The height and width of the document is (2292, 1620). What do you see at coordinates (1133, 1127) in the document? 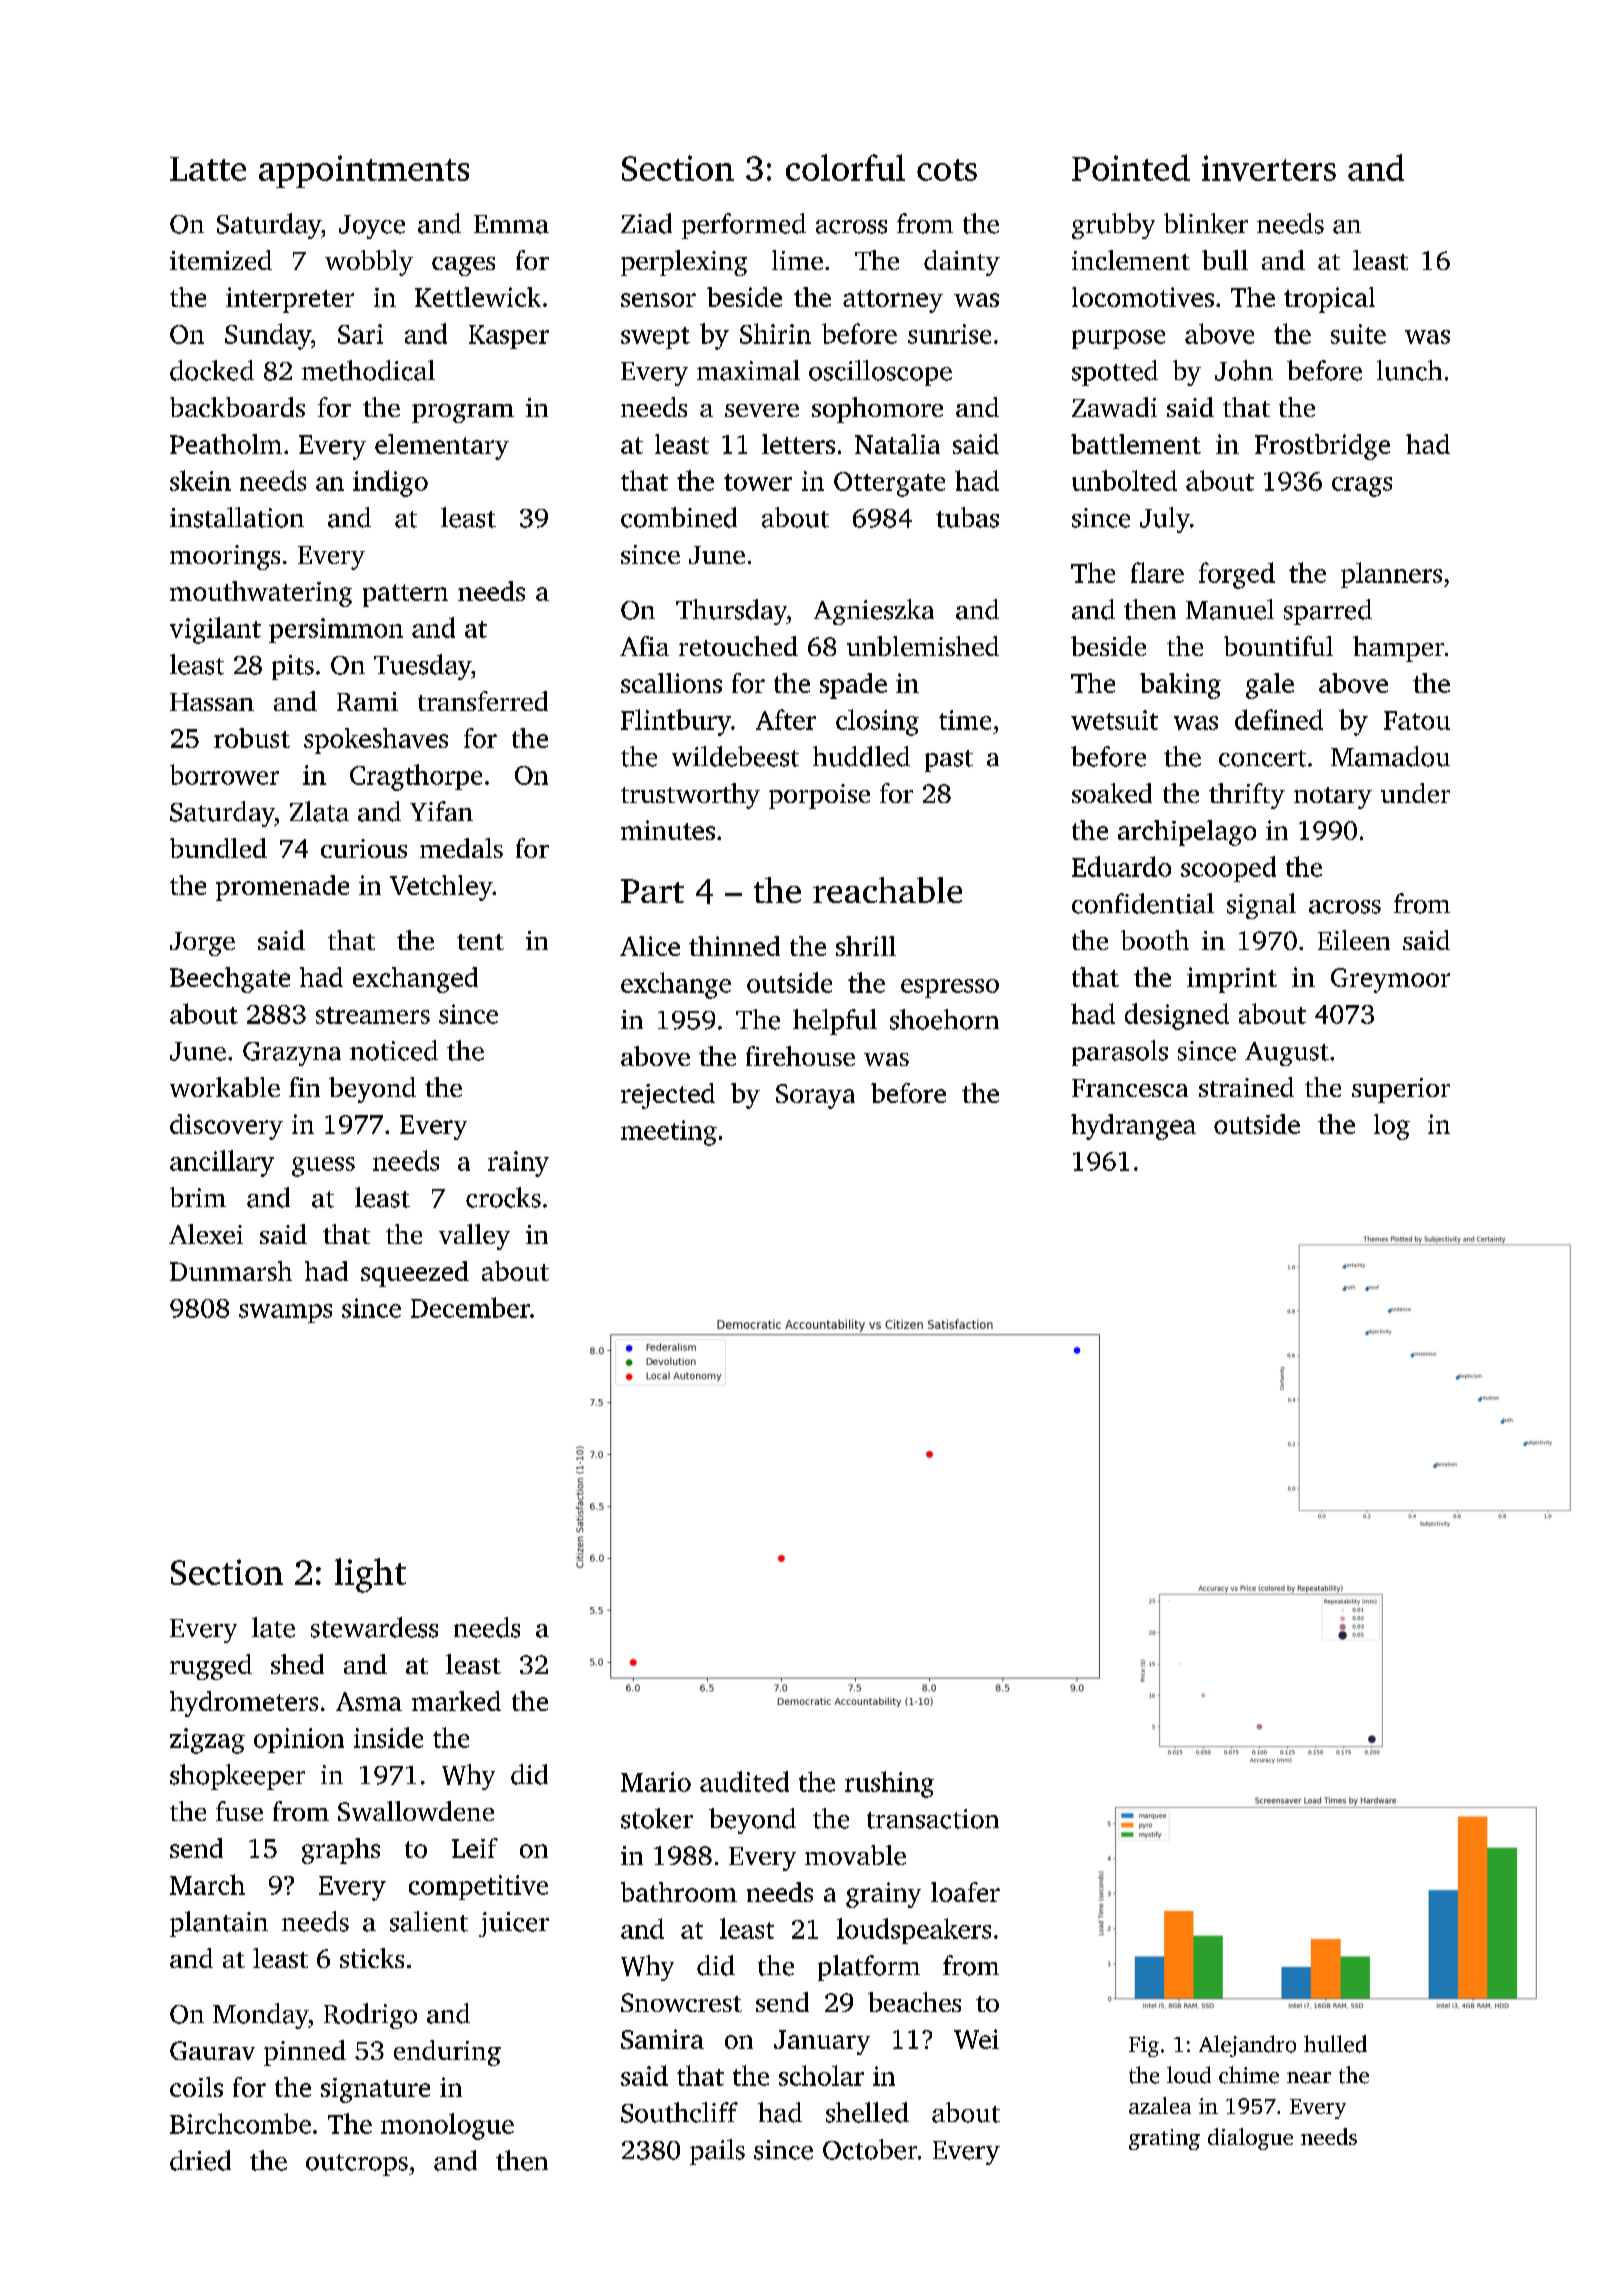
I see `hydrangea` at bounding box center [1133, 1127].
